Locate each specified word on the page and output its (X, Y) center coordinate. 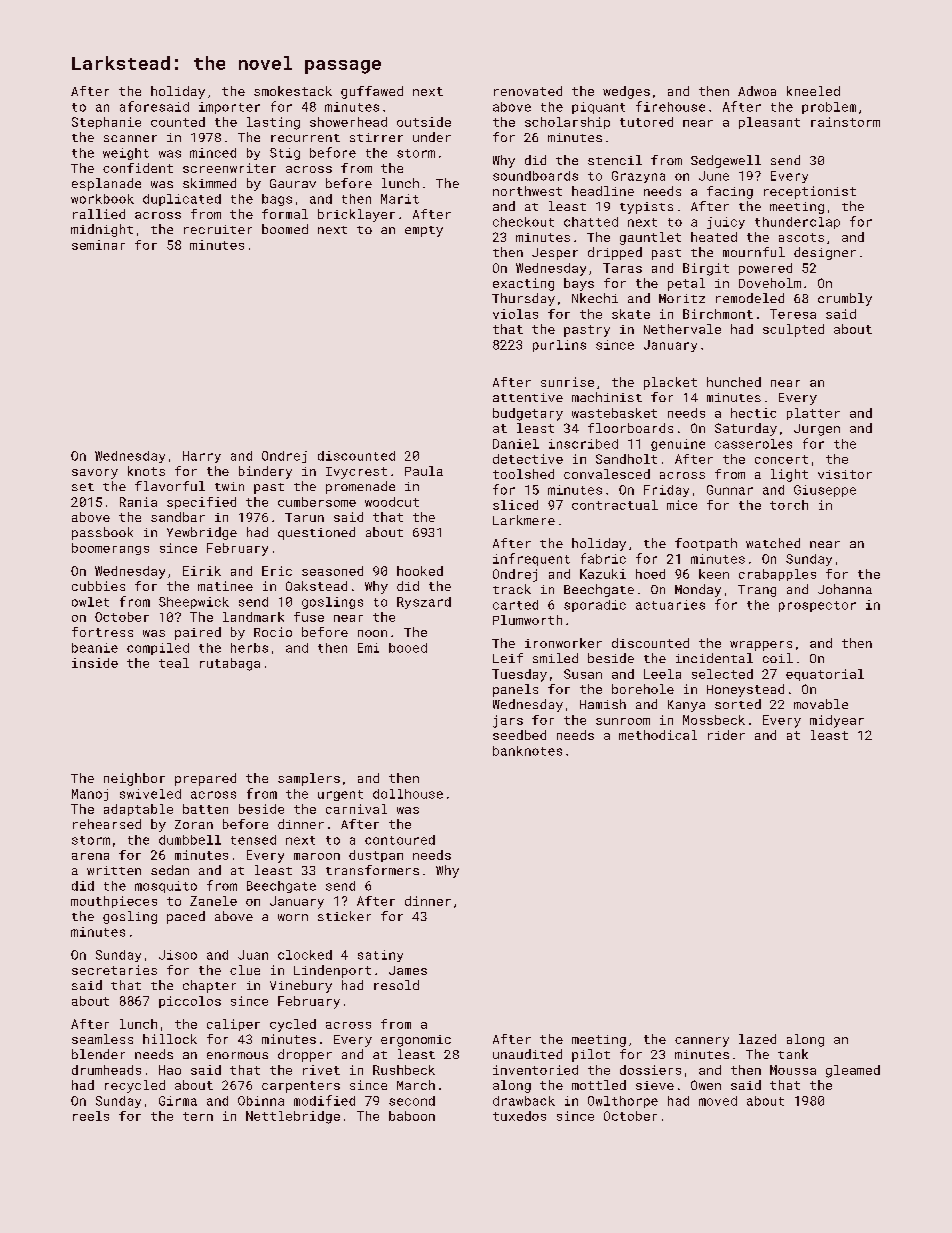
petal (686, 284)
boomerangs (110, 549)
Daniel (516, 444)
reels (91, 1116)
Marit (400, 199)
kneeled (813, 91)
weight (126, 154)
